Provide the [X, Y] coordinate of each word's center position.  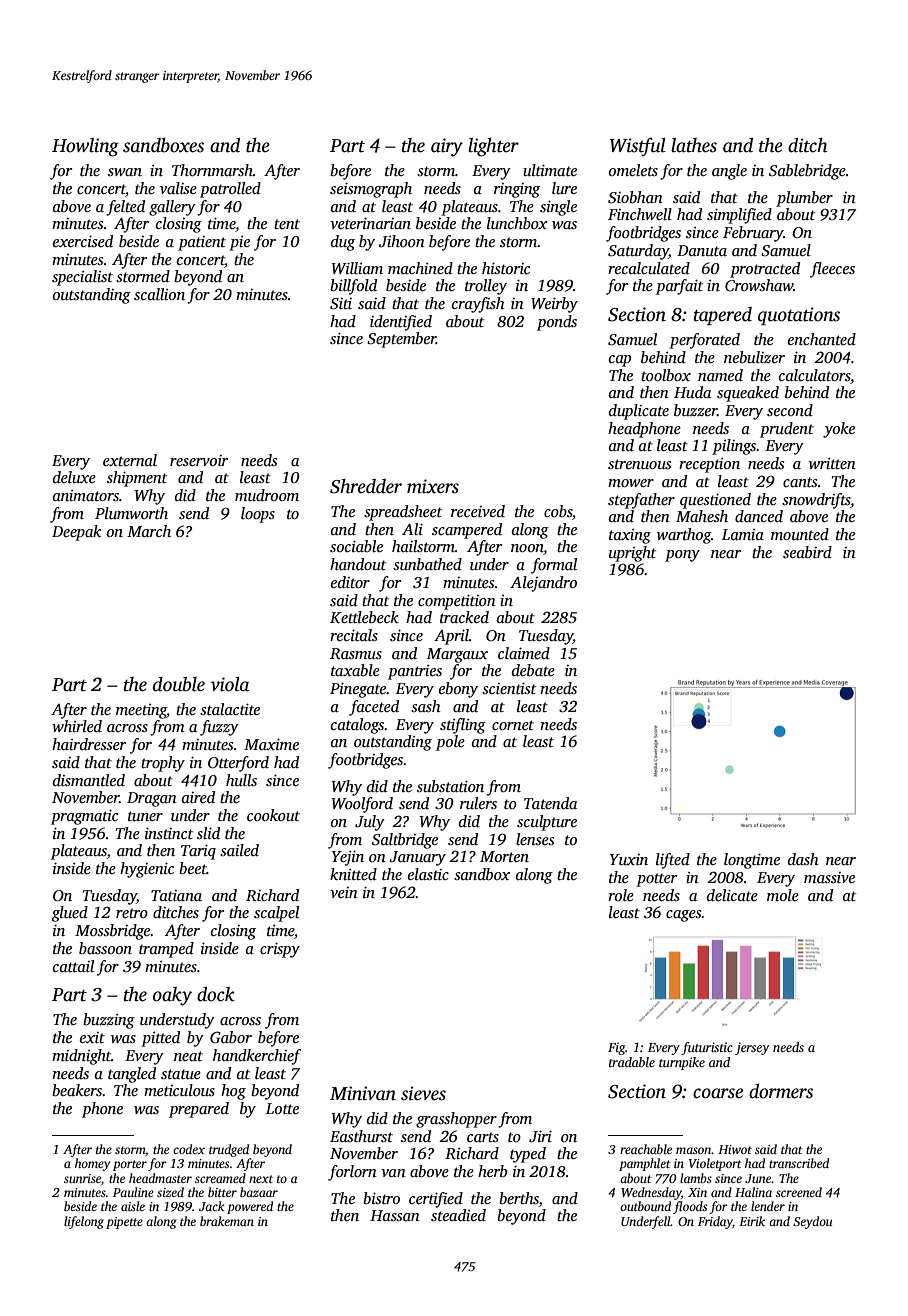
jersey [752, 1048]
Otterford [238, 764]
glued [70, 914]
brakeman [227, 1221]
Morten [504, 856]
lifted [673, 861]
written [832, 463]
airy [447, 147]
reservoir [199, 460]
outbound [645, 1206]
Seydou [813, 1222]
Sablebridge [807, 172]
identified [401, 323]
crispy [280, 950]
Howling [85, 147]
